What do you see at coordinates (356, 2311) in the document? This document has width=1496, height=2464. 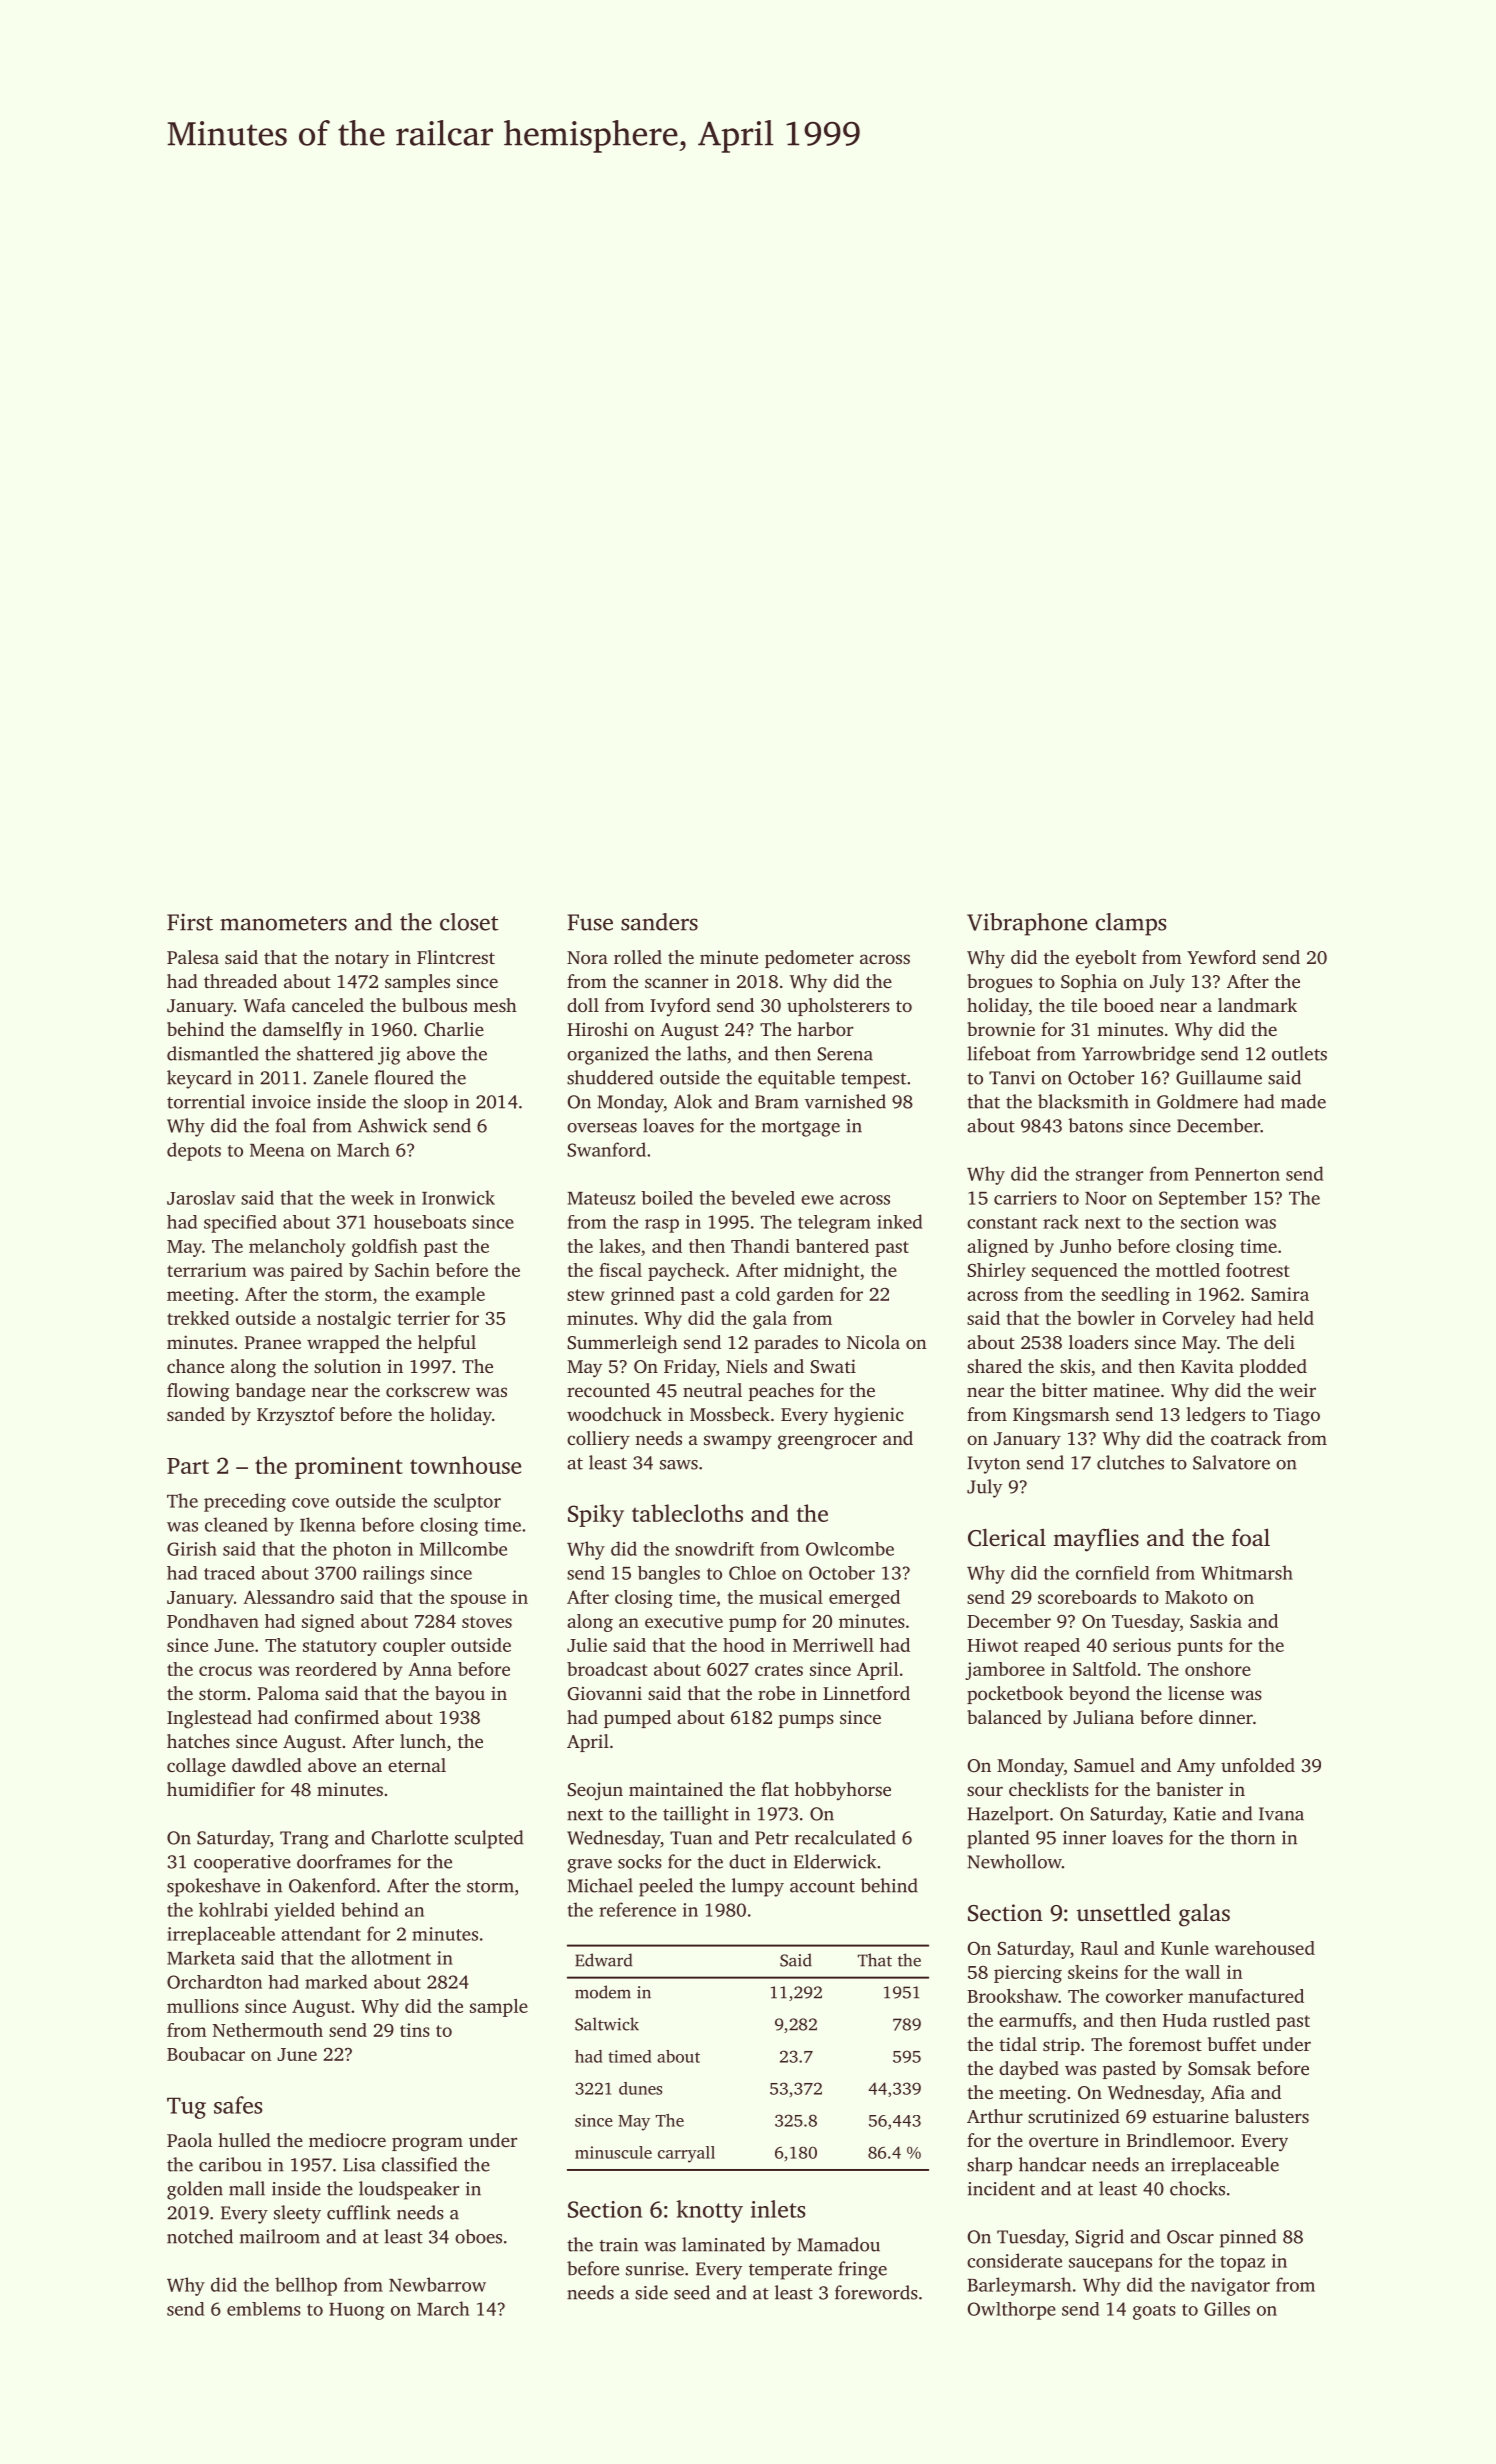 I see `Huong` at bounding box center [356, 2311].
